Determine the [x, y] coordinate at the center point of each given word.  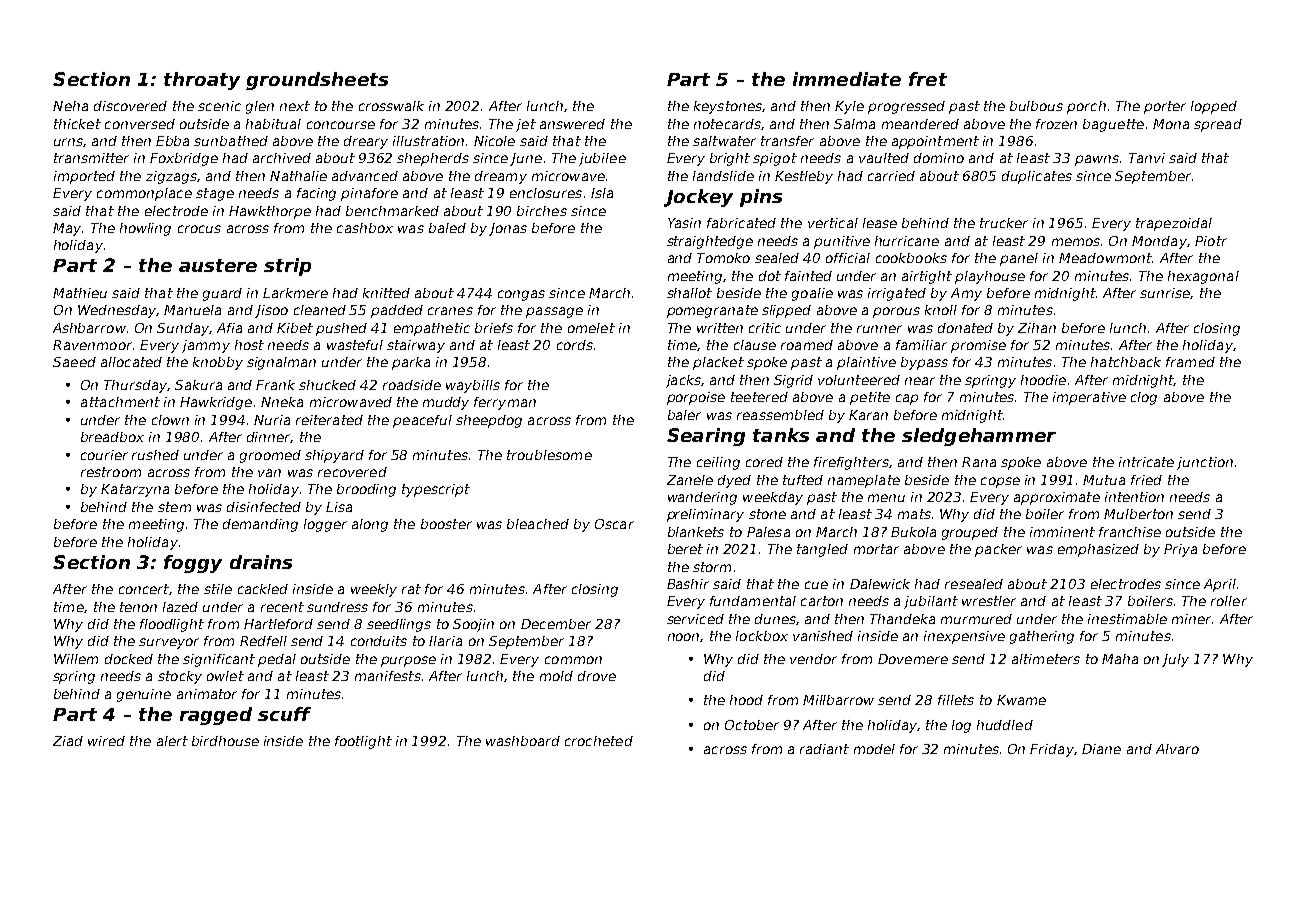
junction [1205, 463]
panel [1019, 259]
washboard [523, 741]
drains [261, 562]
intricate [1146, 462]
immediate [847, 79]
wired [106, 741]
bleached [538, 524]
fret [928, 79]
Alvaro [1177, 749]
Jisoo [271, 311]
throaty [202, 81]
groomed [270, 456]
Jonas [508, 229]
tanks [781, 435]
